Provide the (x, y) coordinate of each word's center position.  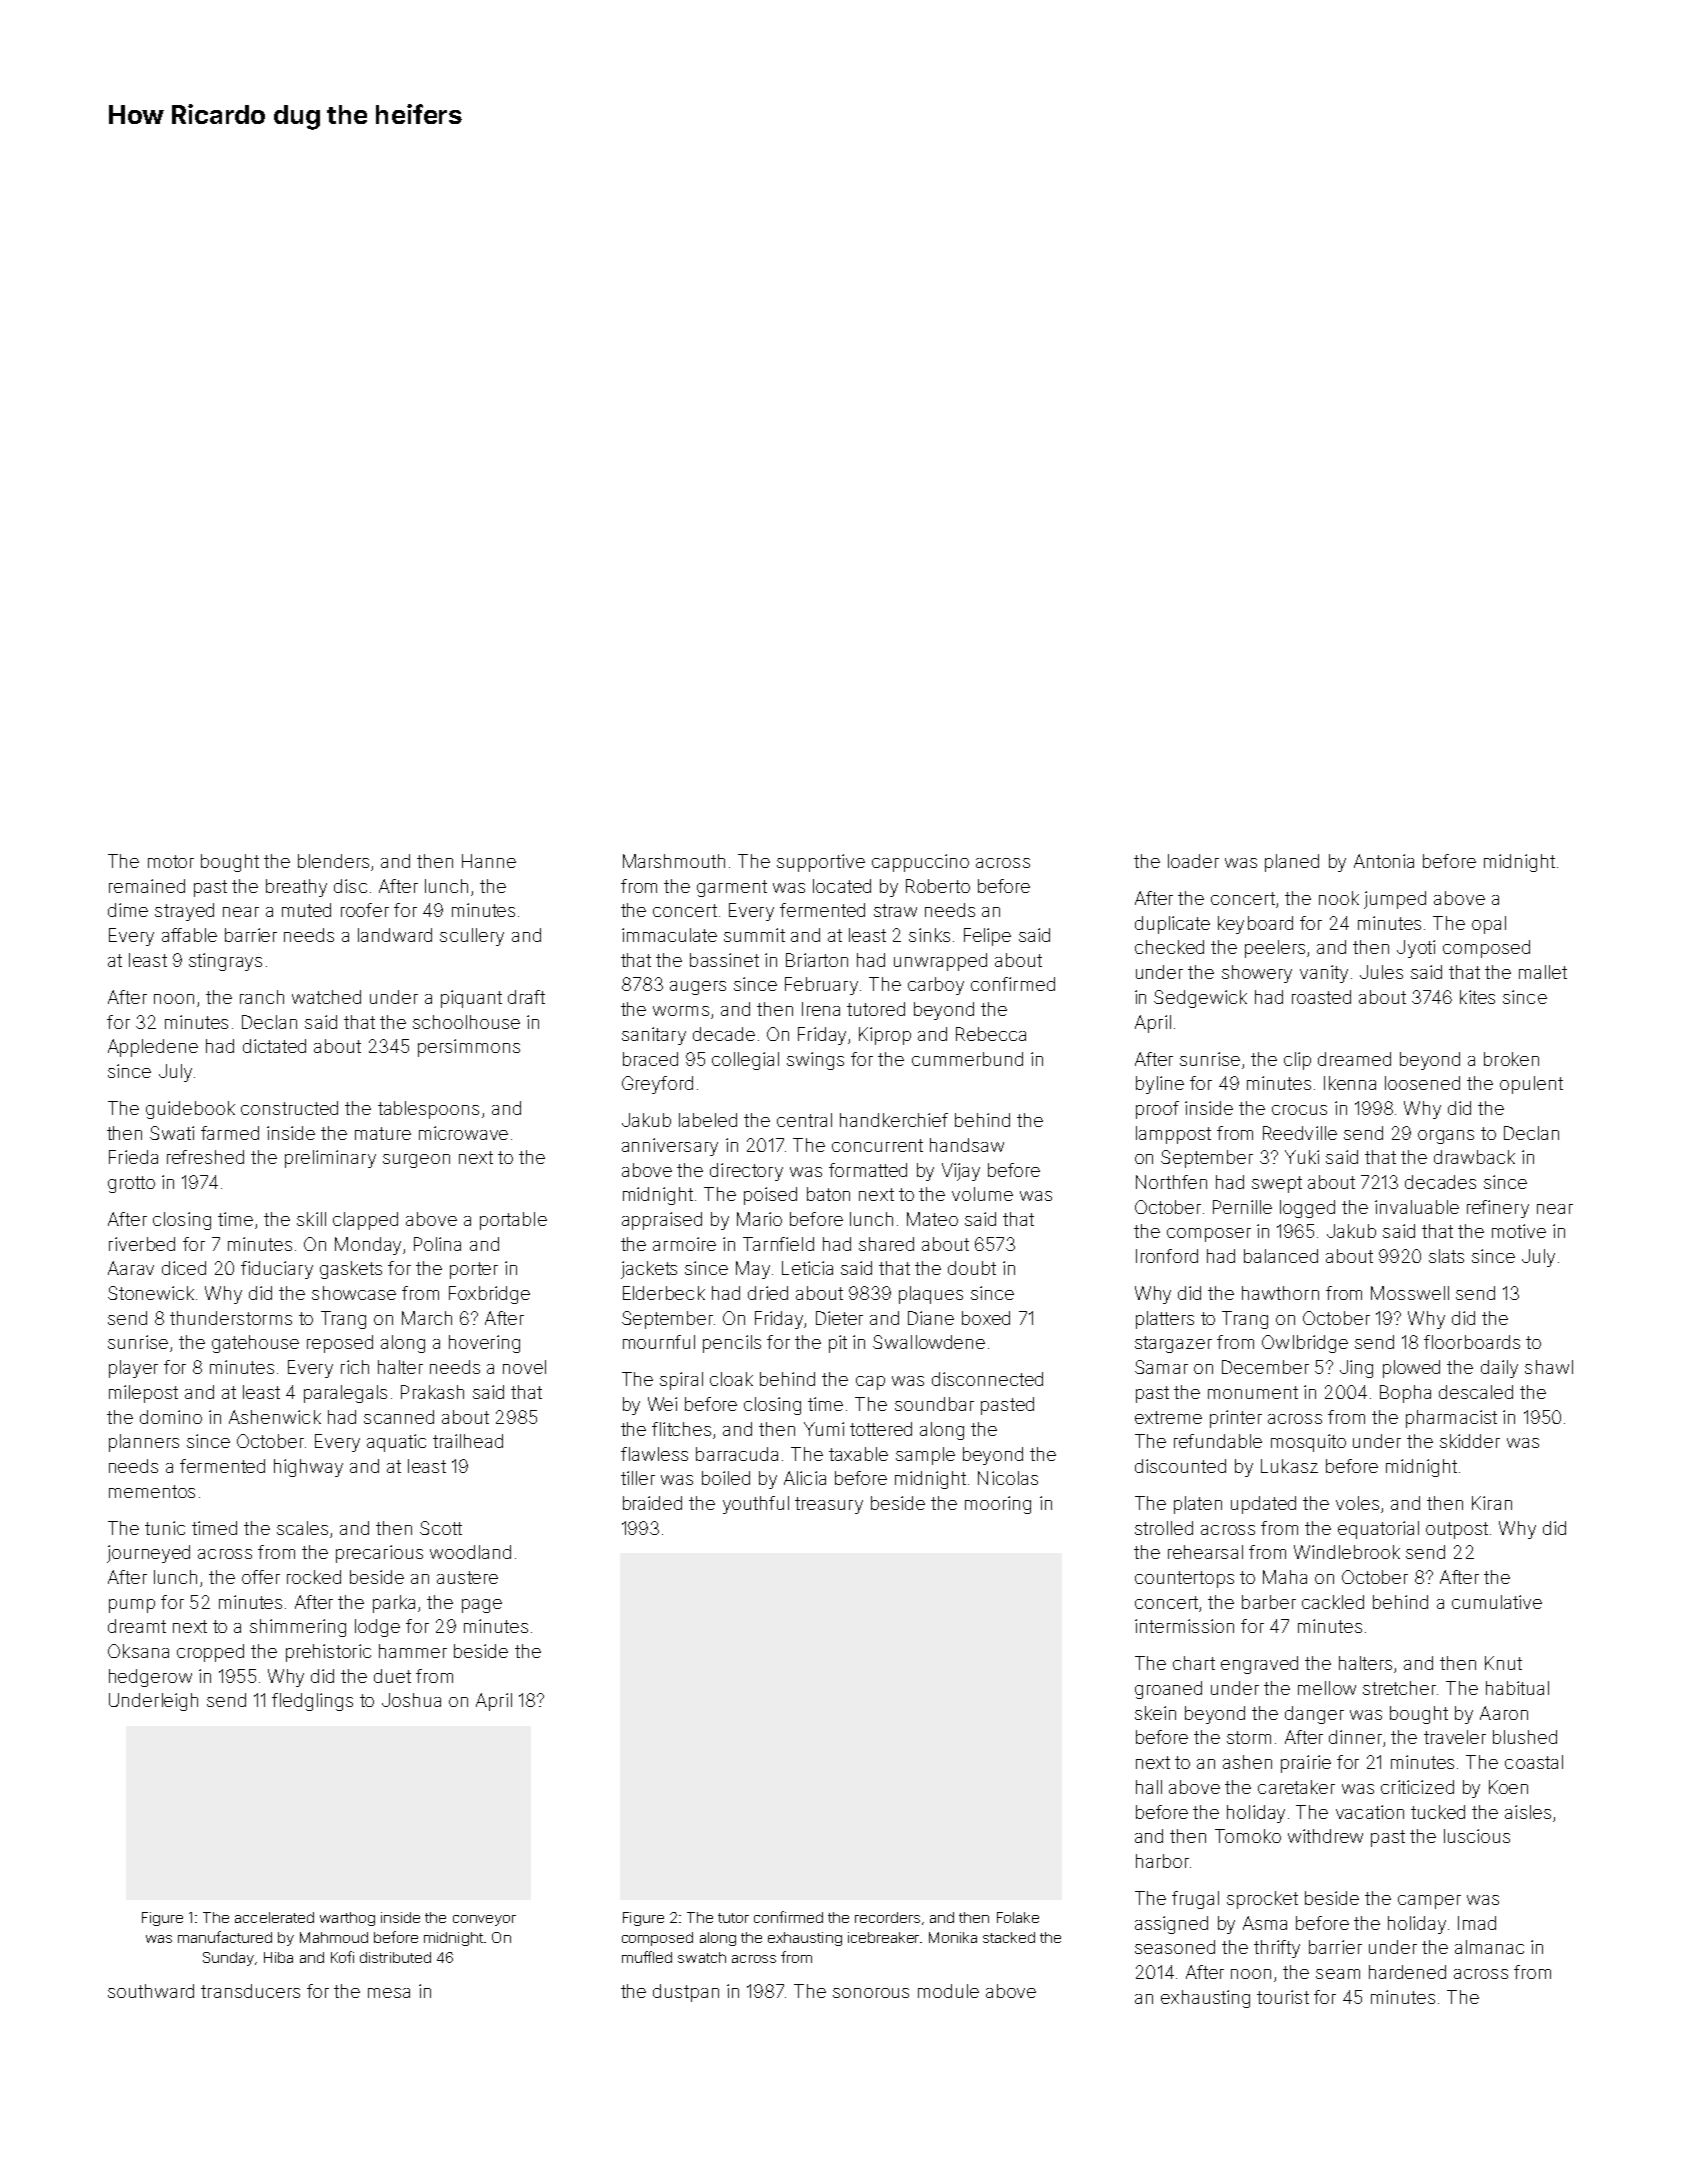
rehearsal (1205, 1552)
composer (1209, 1235)
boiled (726, 1478)
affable (189, 935)
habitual (1517, 1688)
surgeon (416, 1161)
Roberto (938, 886)
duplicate (1172, 925)
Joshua (411, 1700)
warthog (347, 1919)
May (753, 1270)
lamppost (1173, 1135)
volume (982, 1194)
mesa (389, 1993)
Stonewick (151, 1293)
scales (302, 1528)
